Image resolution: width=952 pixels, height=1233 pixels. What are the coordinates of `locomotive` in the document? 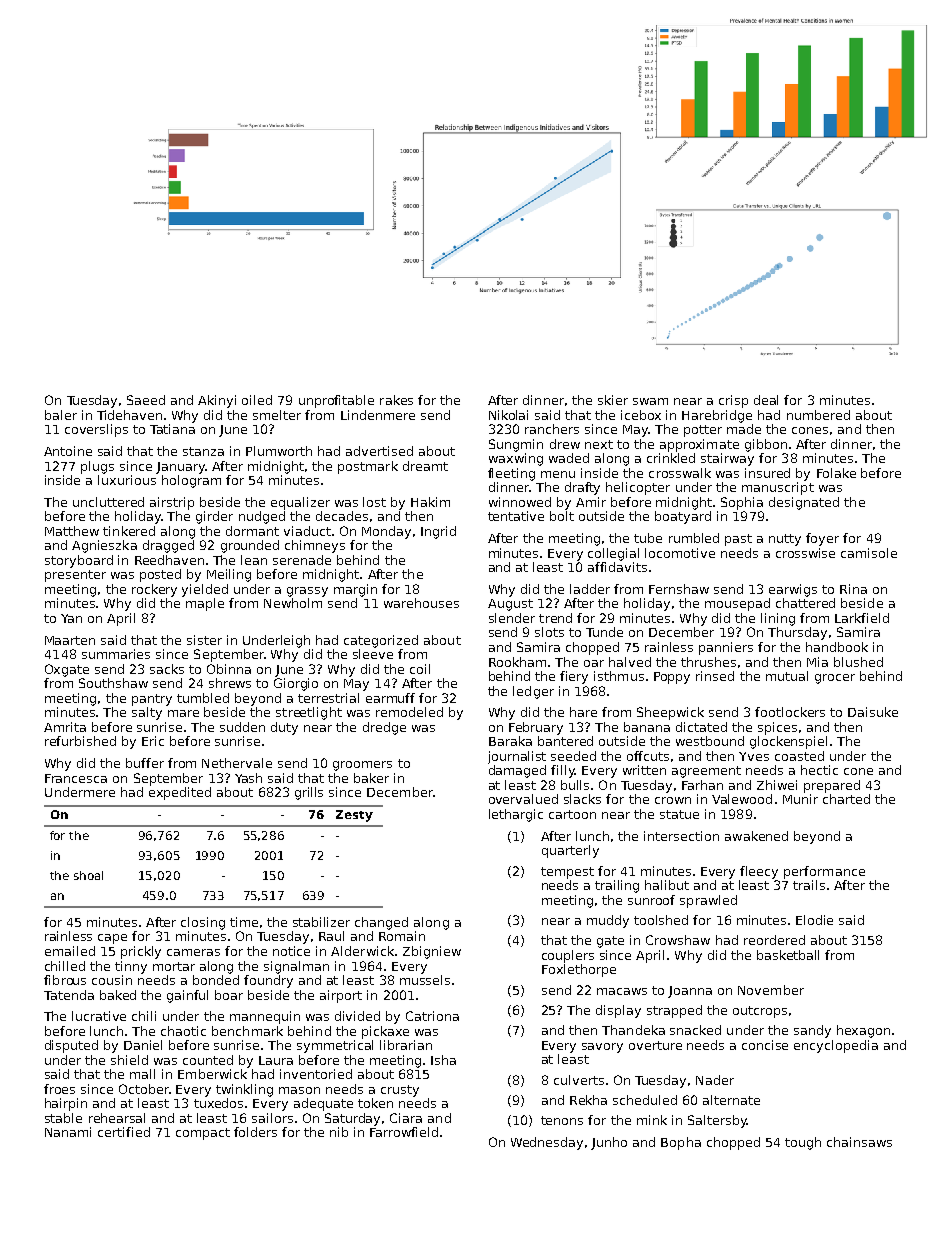 It's located at (680, 553).
